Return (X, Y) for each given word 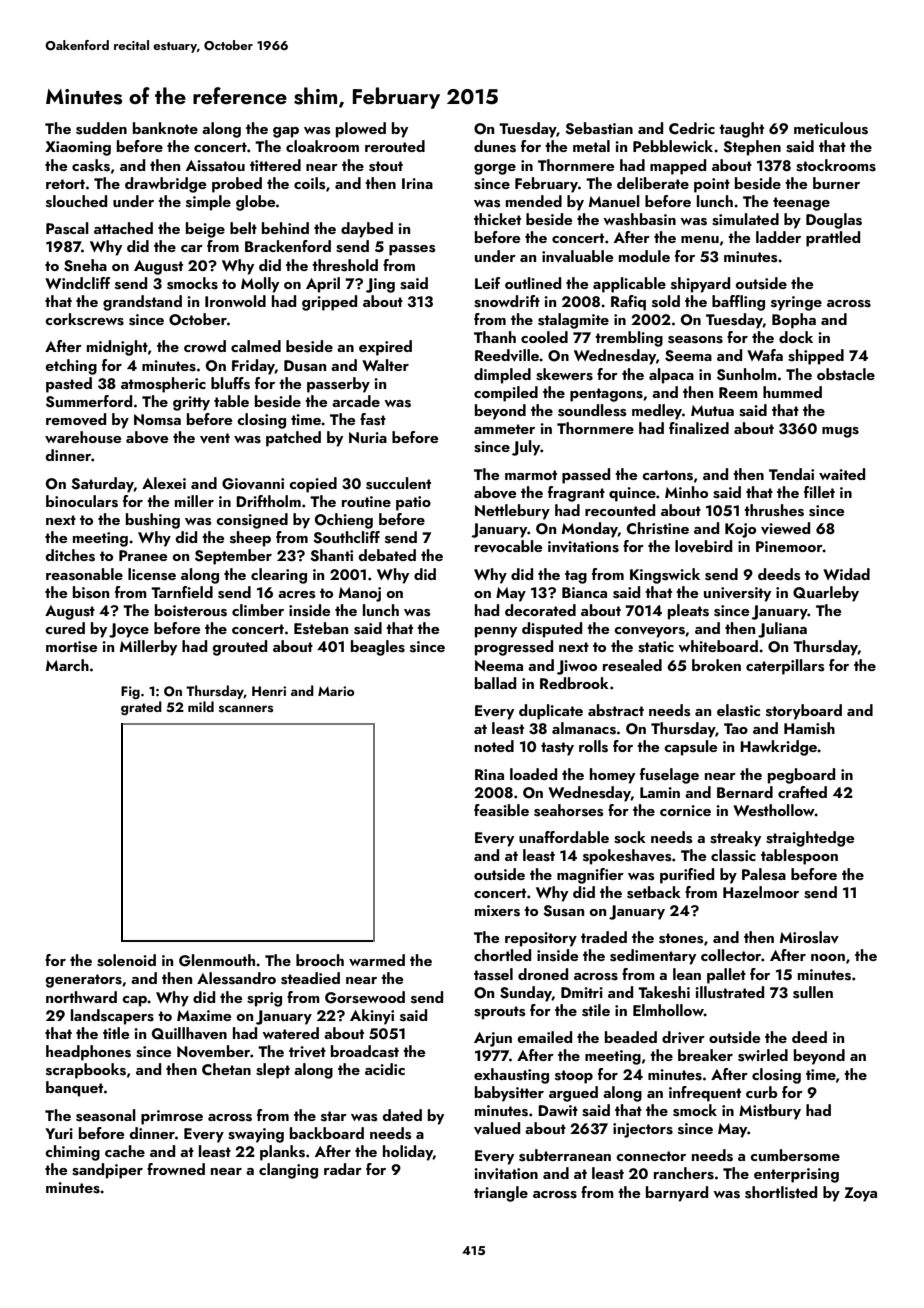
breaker (705, 1055)
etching (71, 367)
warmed (377, 960)
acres (296, 595)
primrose (172, 1117)
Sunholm (747, 374)
